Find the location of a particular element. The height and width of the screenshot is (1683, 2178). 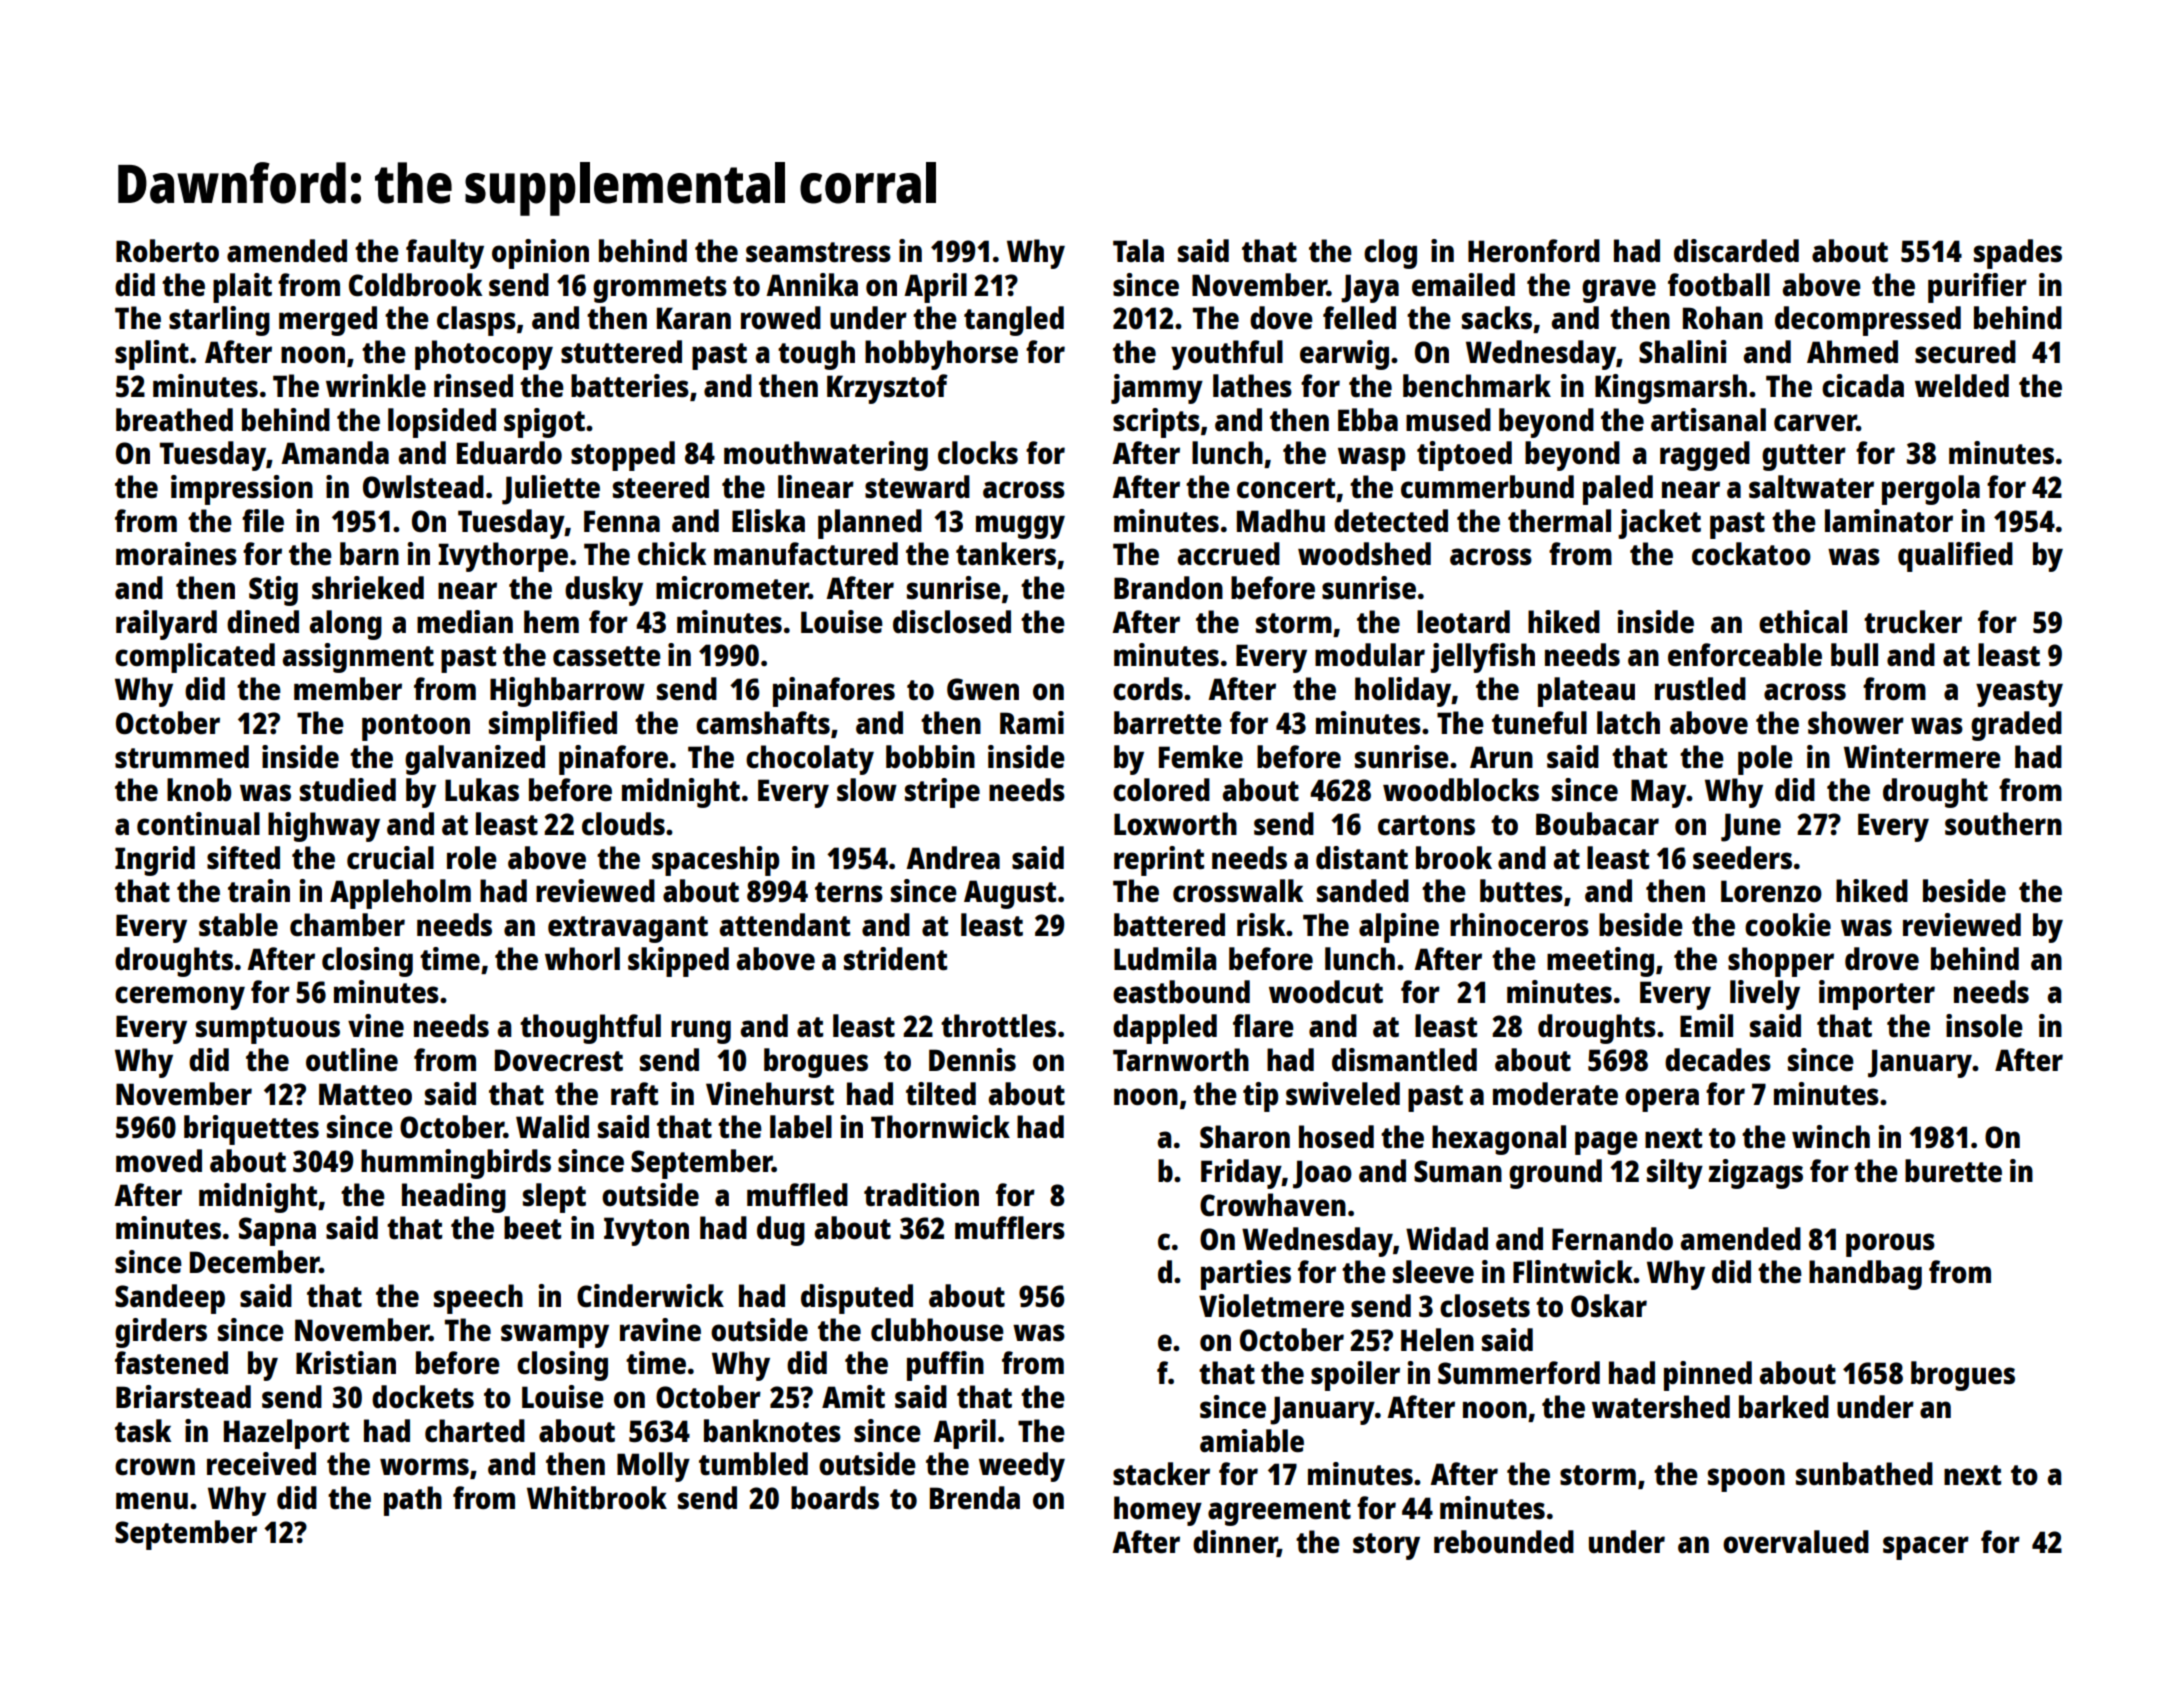

southern is located at coordinates (2003, 824).
